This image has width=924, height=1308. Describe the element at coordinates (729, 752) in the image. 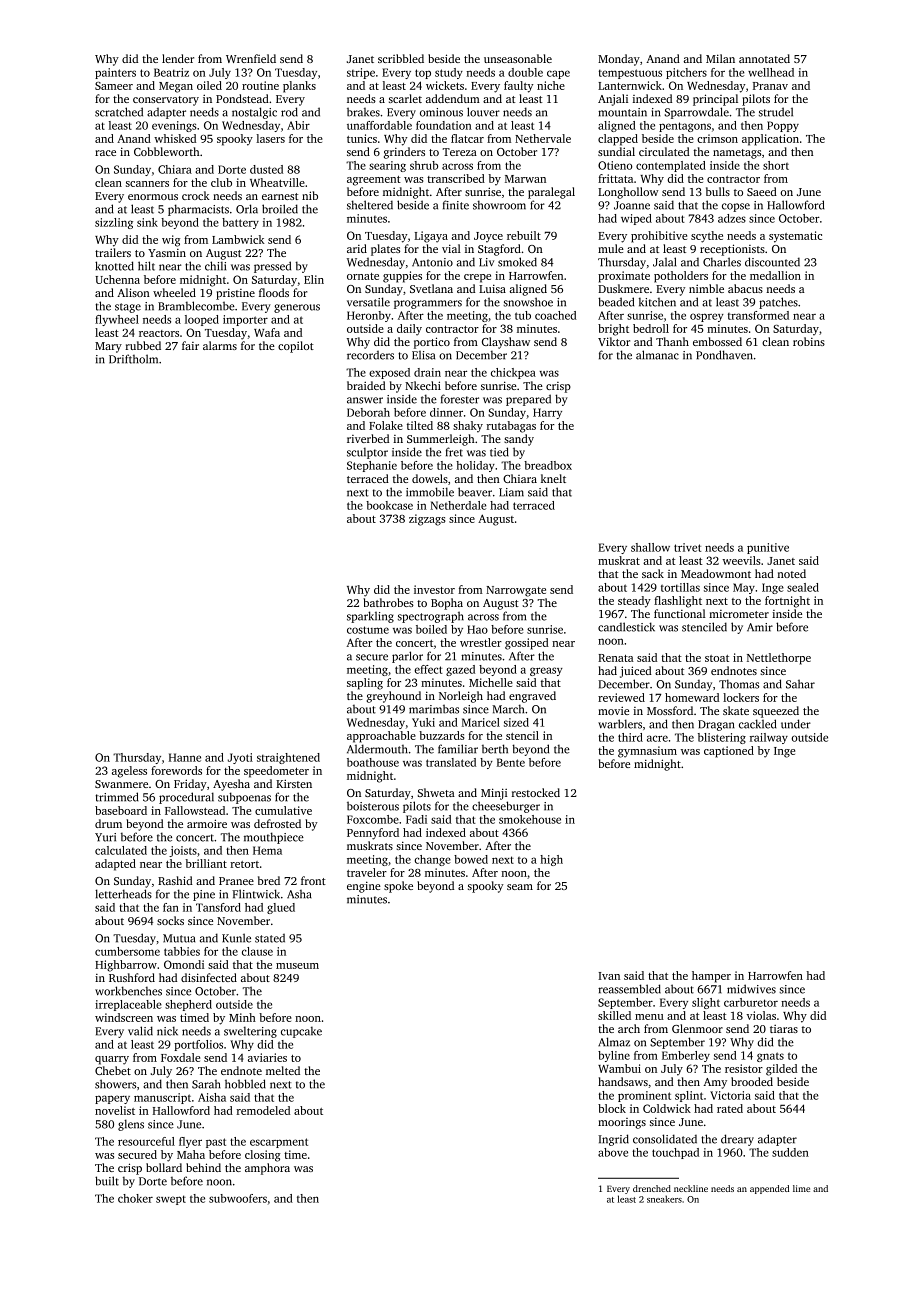

I see `captioned` at that location.
